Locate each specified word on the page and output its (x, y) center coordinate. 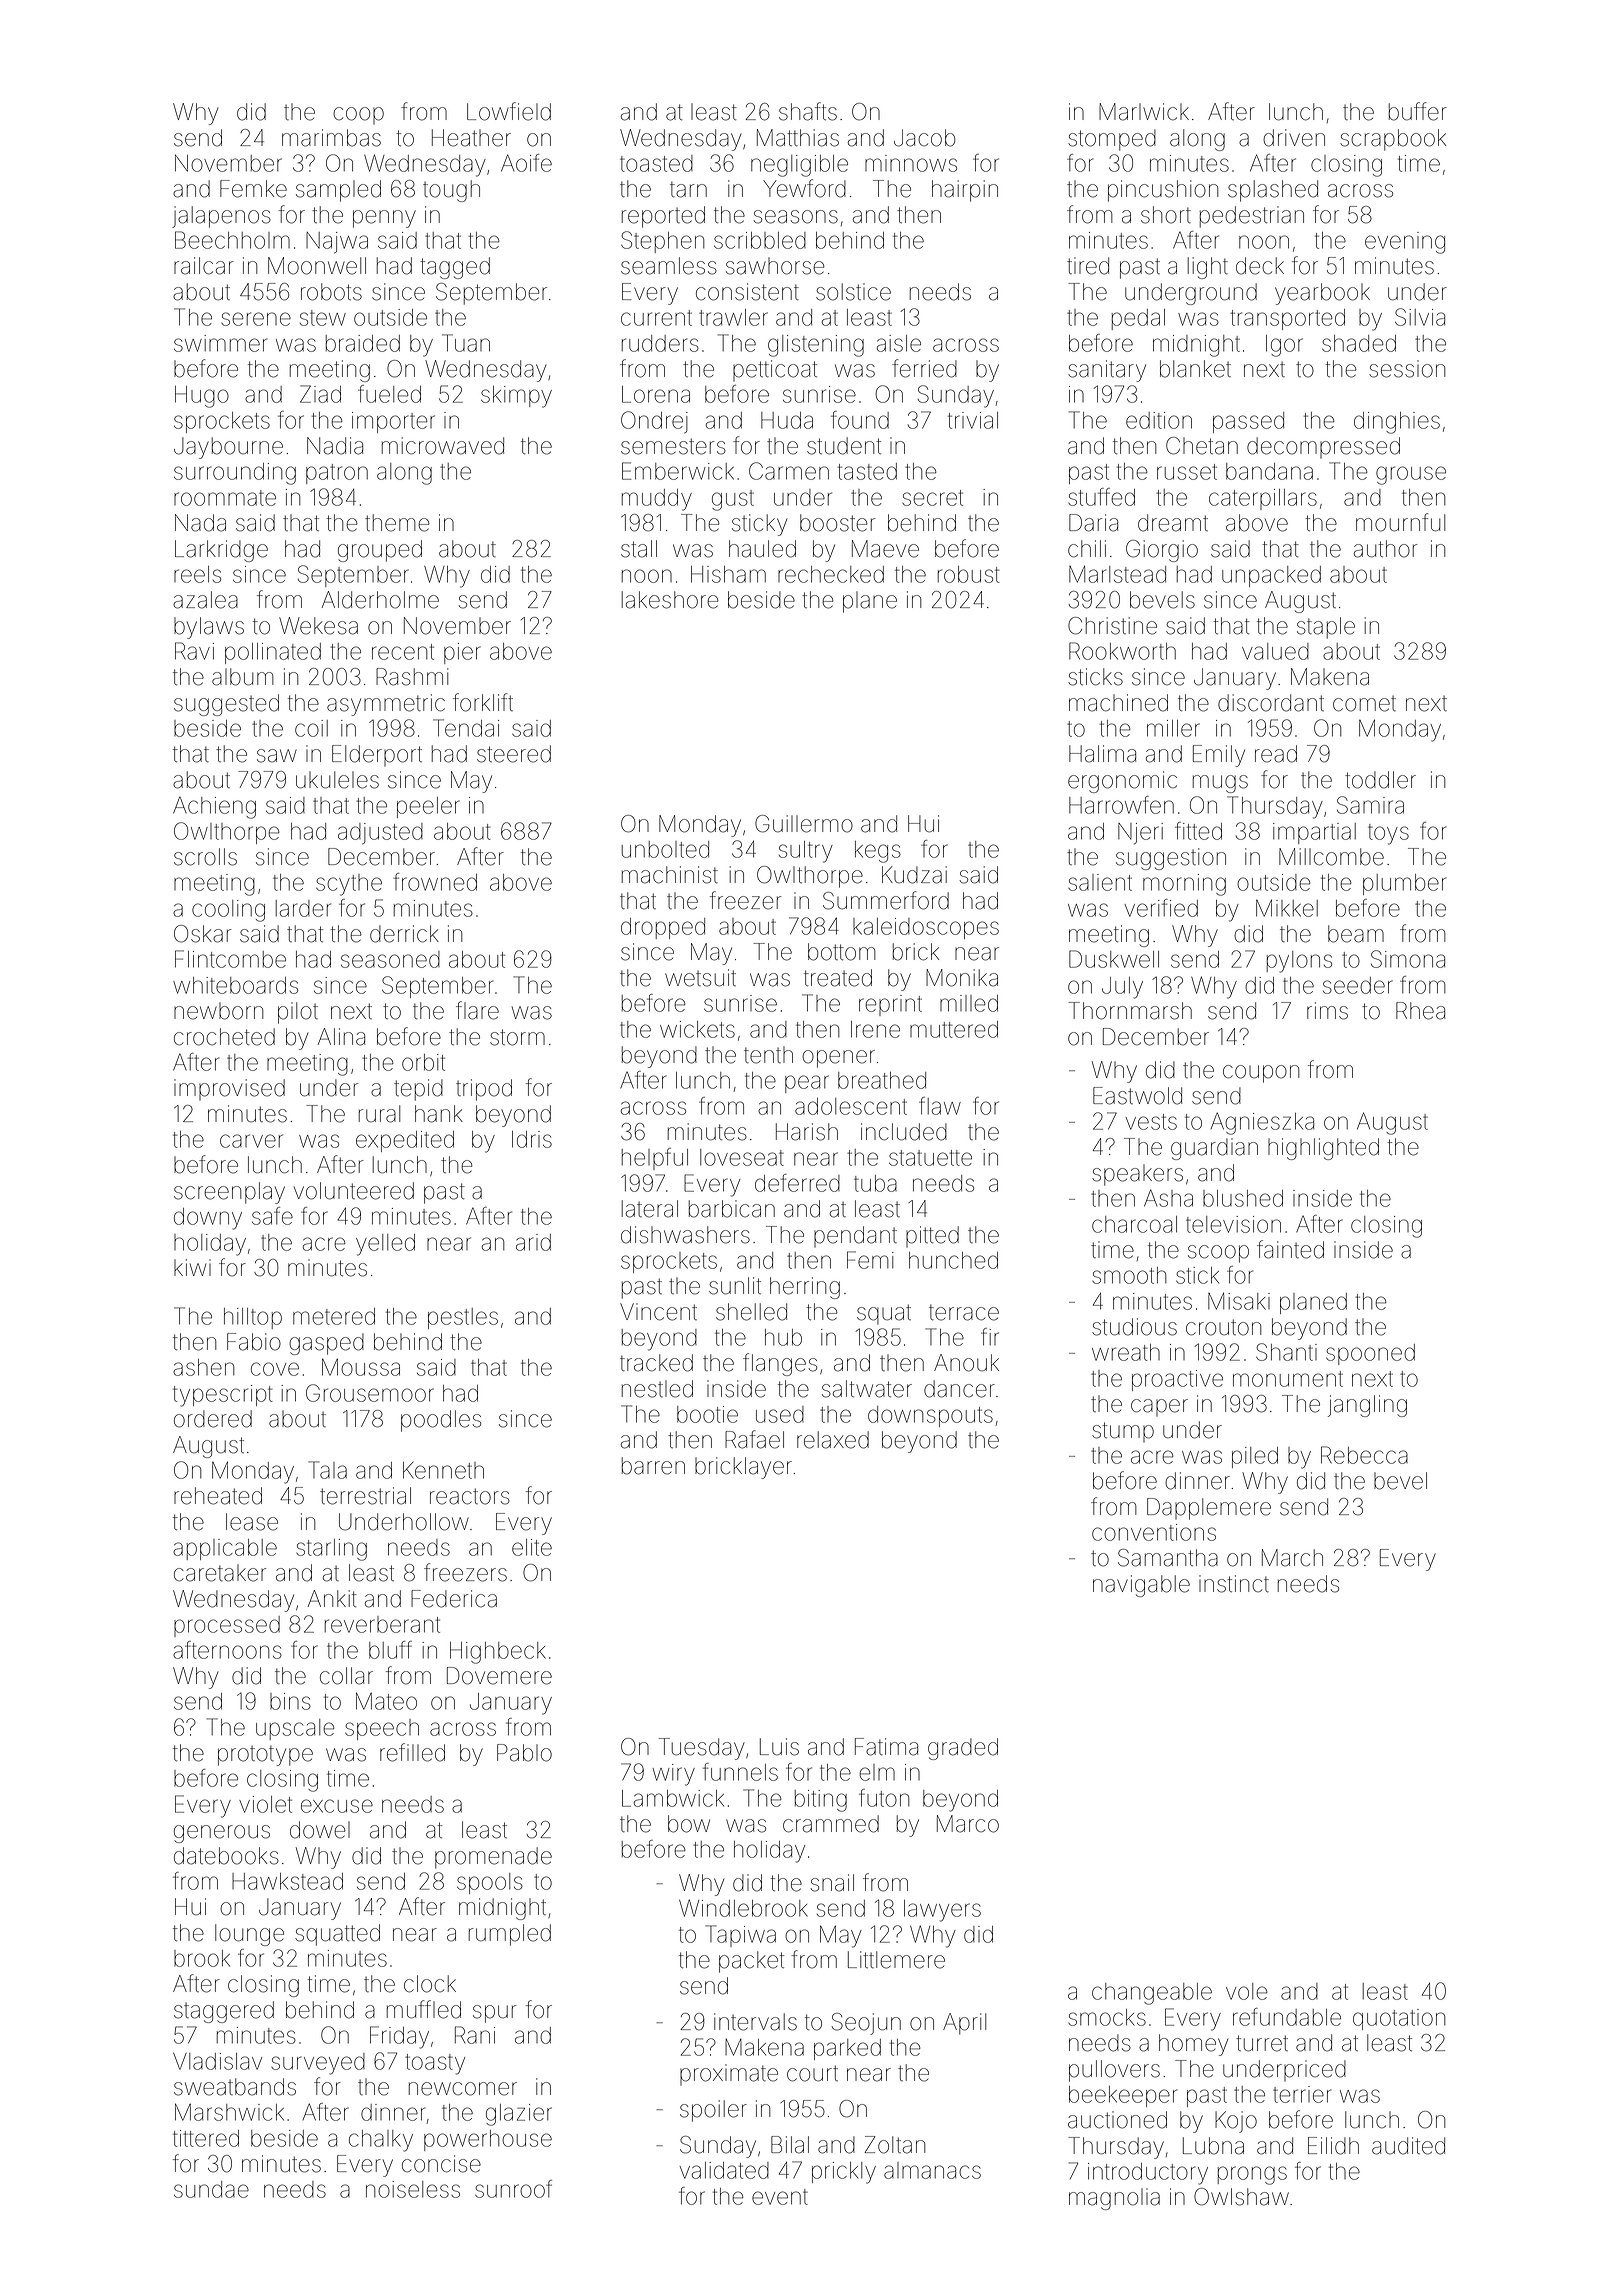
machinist (670, 875)
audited (1408, 2146)
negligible (799, 166)
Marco (968, 1824)
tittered (206, 2138)
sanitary (1107, 371)
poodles (441, 1421)
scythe (349, 885)
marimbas (331, 138)
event (780, 2197)
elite (532, 1547)
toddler (1380, 780)
